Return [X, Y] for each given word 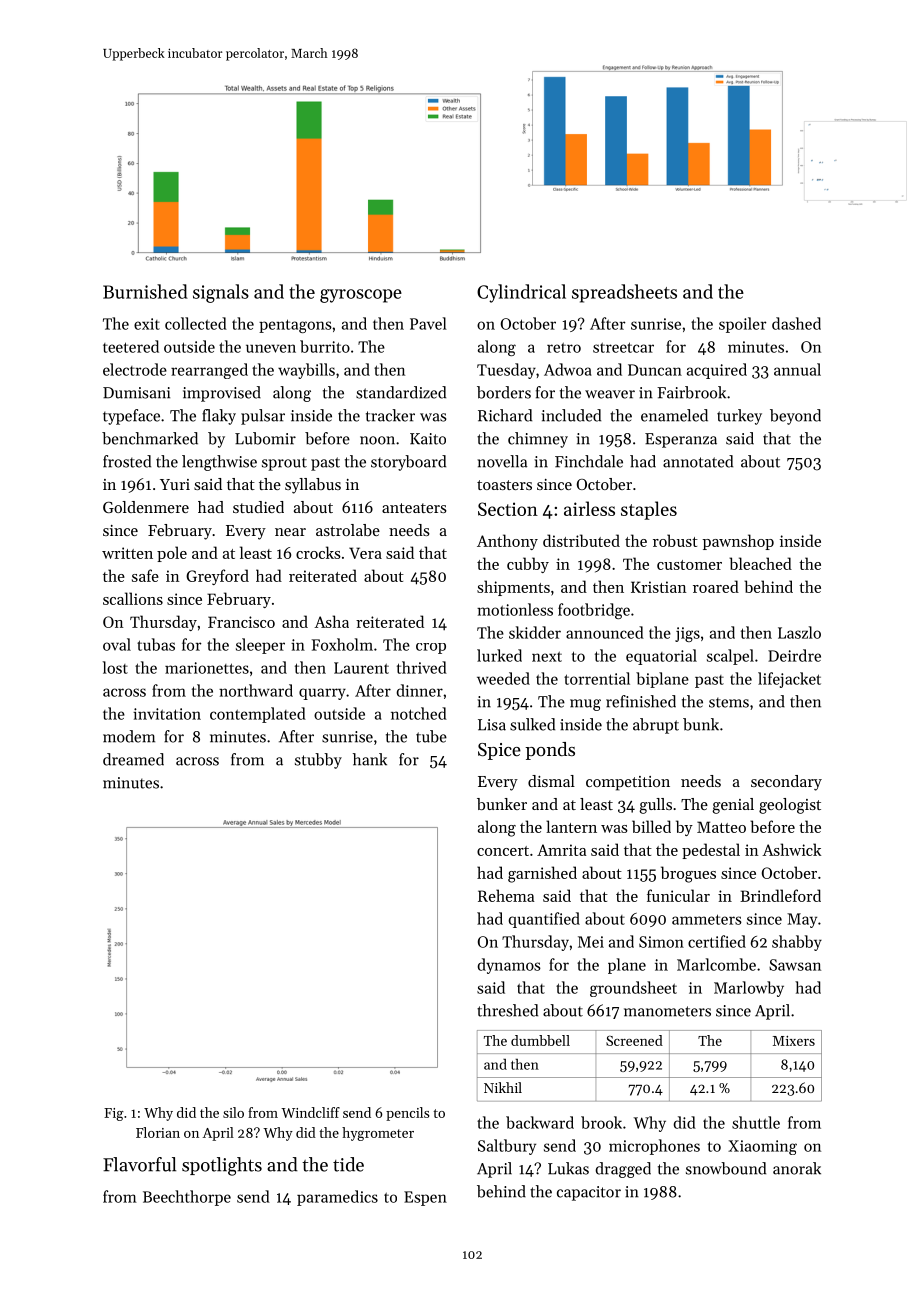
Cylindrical [521, 293]
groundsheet [633, 989]
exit [147, 324]
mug [585, 705]
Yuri [175, 484]
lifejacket [789, 680]
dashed [796, 323]
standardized [401, 392]
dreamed [133, 759]
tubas [156, 644]
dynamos [509, 966]
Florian [158, 1132]
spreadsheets [624, 293]
